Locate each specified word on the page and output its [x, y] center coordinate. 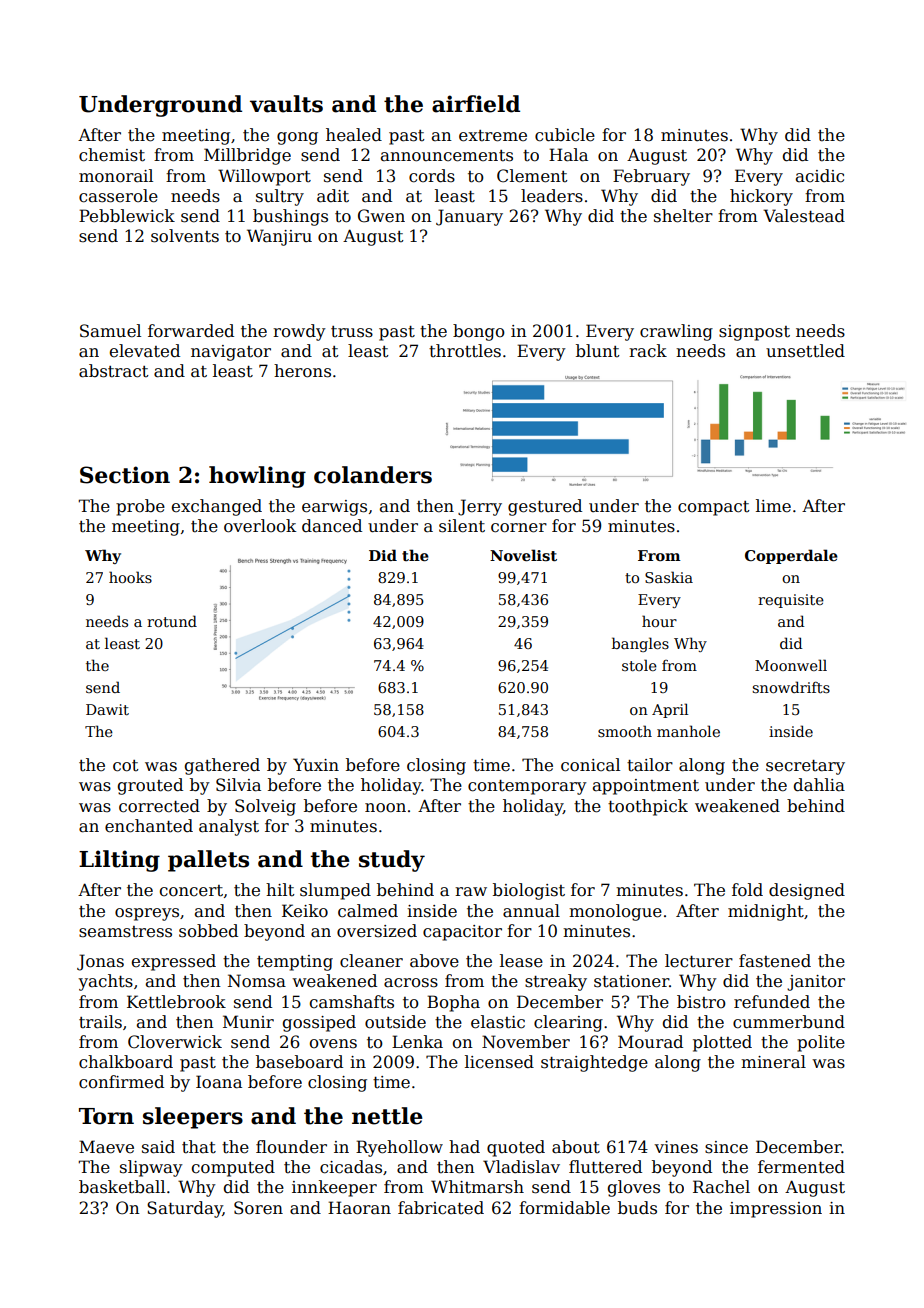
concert [191, 891]
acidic [820, 176]
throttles [465, 351]
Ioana [219, 1082]
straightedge [594, 1063]
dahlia [819, 785]
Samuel [110, 331]
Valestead [804, 216]
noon [385, 808]
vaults [286, 104]
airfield [476, 104]
